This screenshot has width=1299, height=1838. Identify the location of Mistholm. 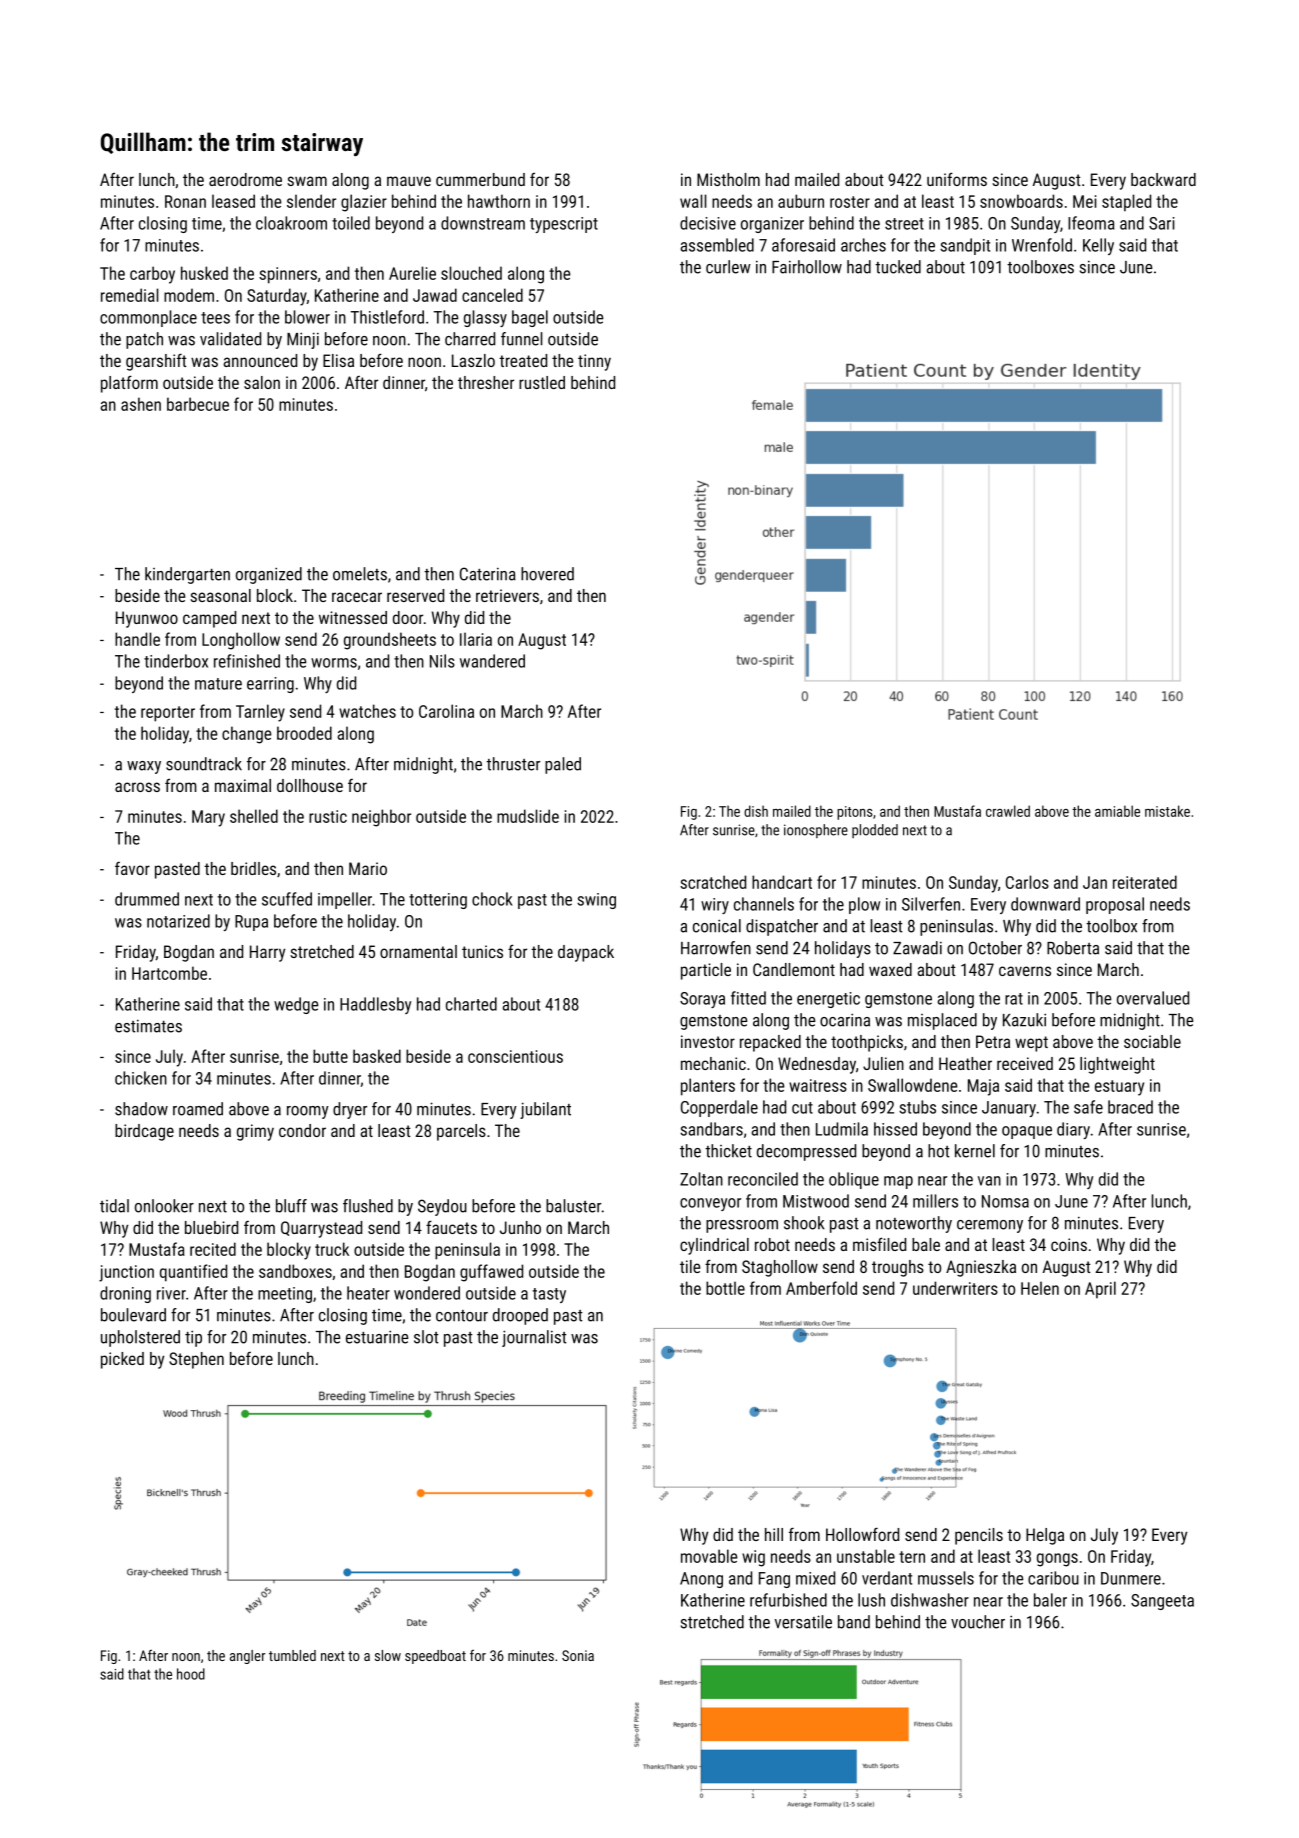
(728, 179).
